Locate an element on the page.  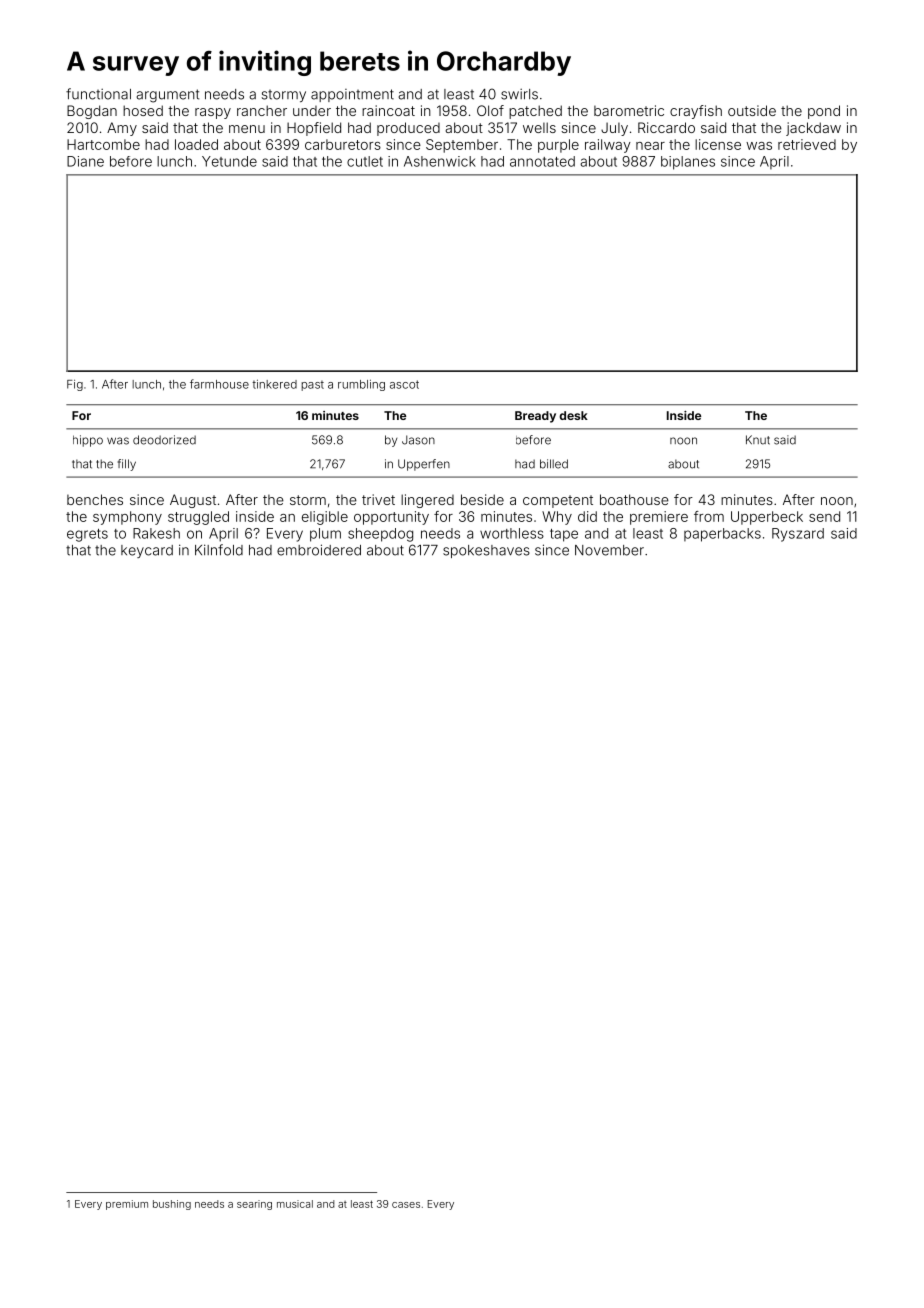
cases is located at coordinates (406, 1205).
